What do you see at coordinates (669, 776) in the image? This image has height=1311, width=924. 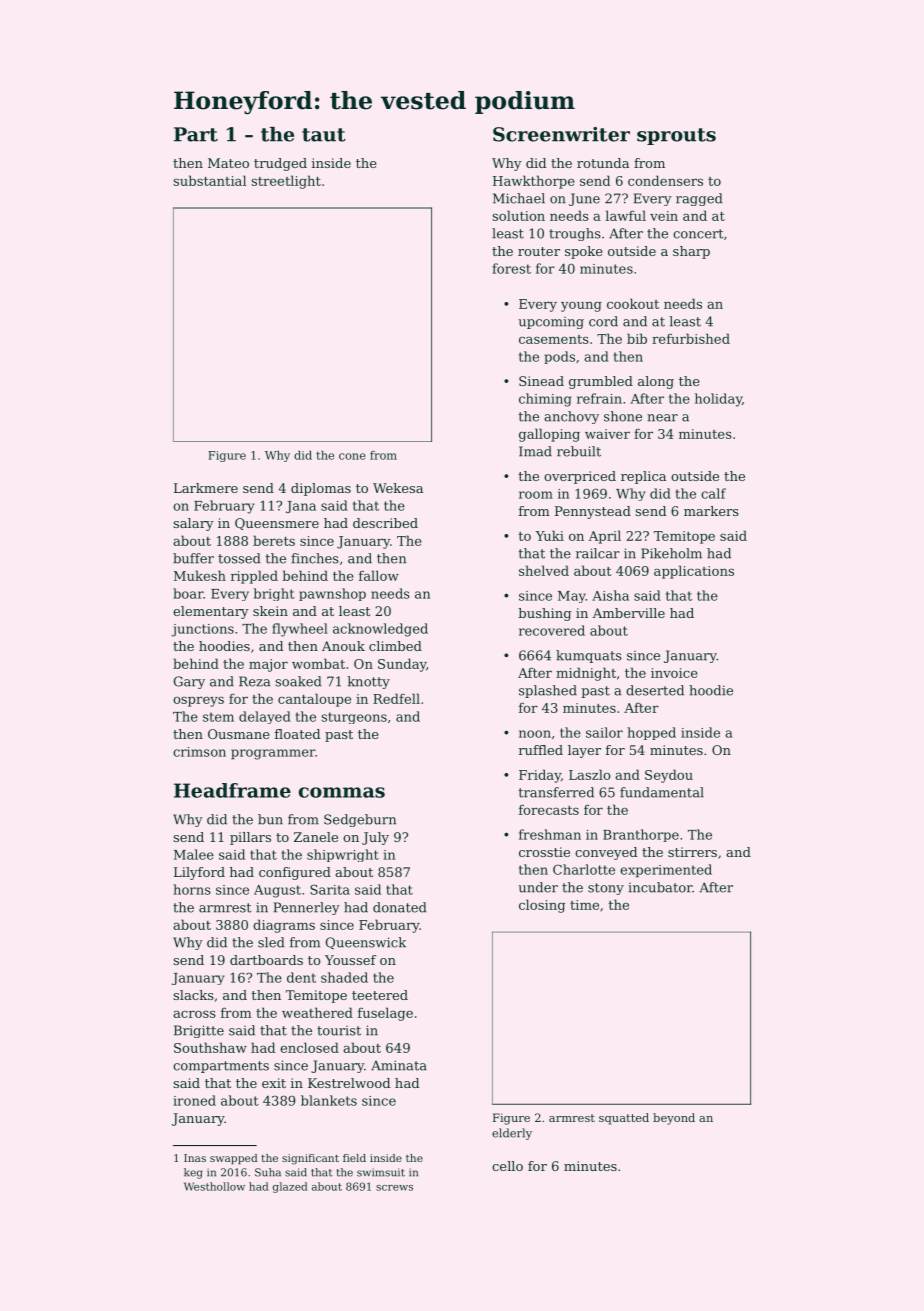 I see `Seydou` at bounding box center [669, 776].
